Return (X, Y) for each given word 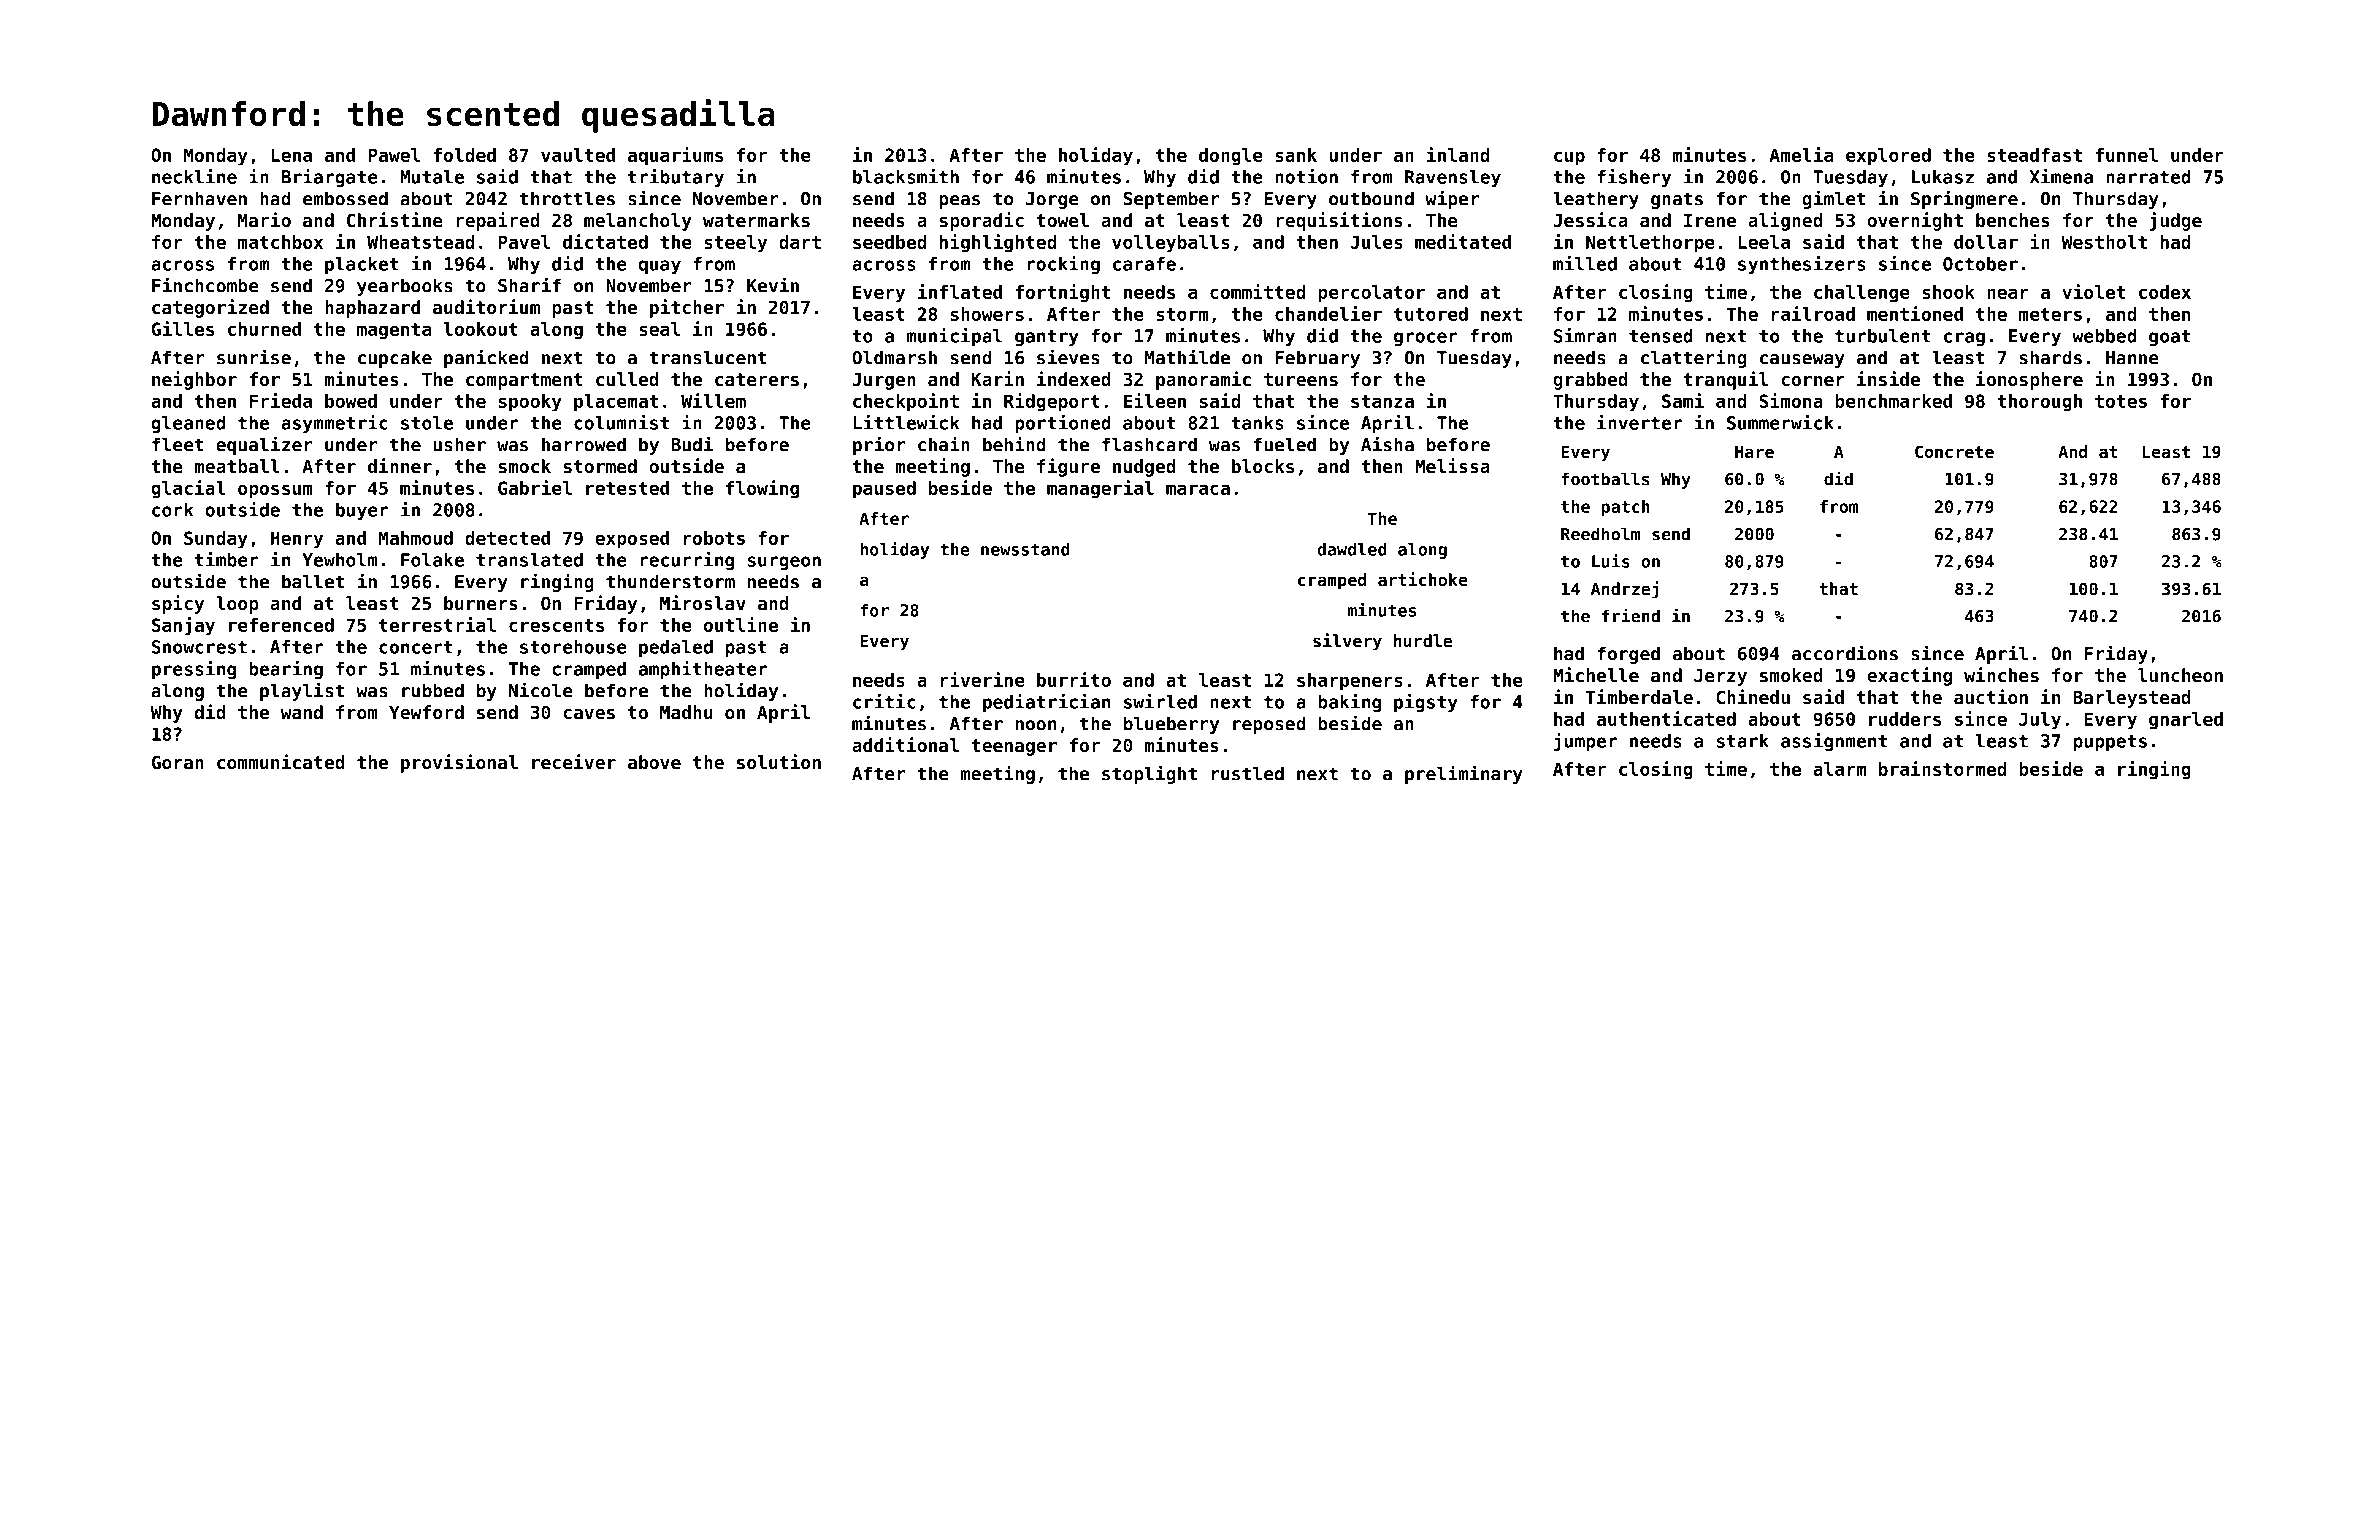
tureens (1301, 379)
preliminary (1464, 774)
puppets (2110, 743)
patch (1625, 508)
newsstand (1025, 549)
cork (173, 510)
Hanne (2132, 358)
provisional (459, 763)
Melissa (1452, 465)
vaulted (578, 155)
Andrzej (1624, 590)
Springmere (1964, 199)
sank (1296, 155)
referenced (281, 625)
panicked (486, 358)
